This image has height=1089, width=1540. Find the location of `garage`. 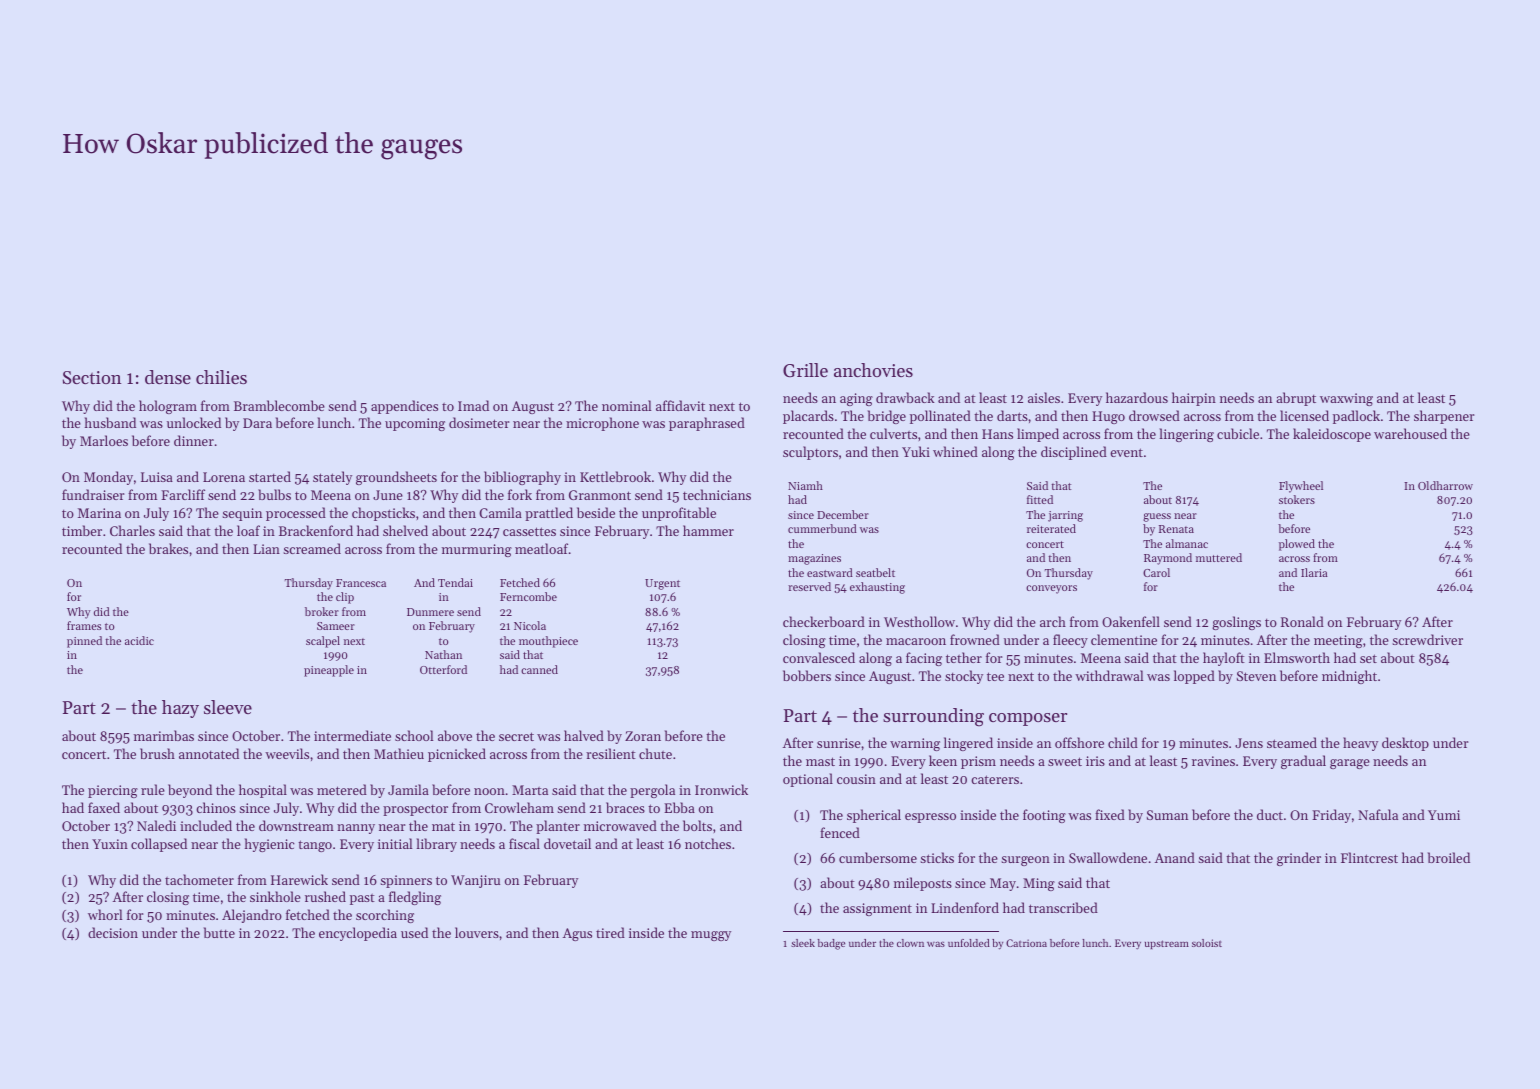

garage is located at coordinates (1350, 764).
